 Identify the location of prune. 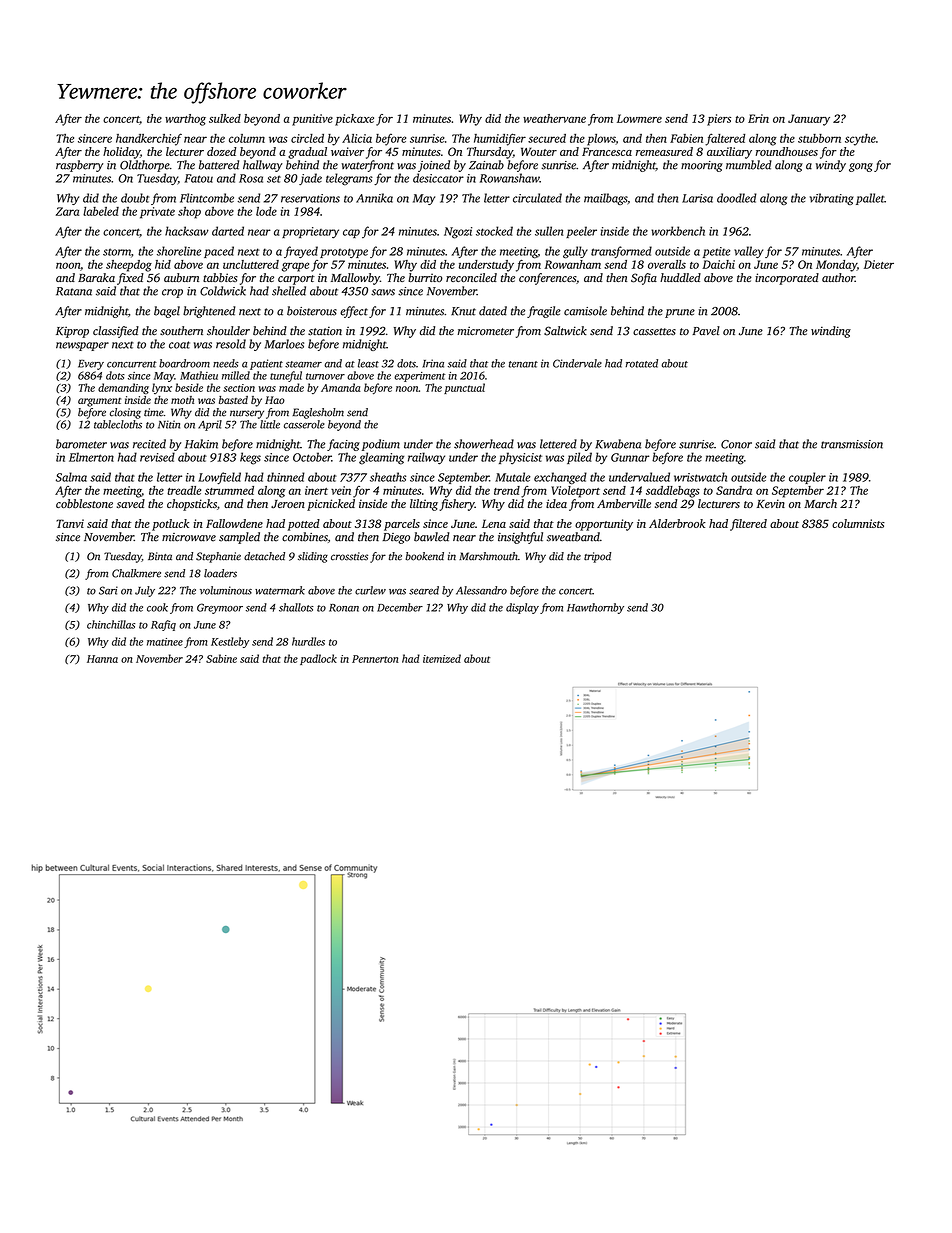
(680, 313).
